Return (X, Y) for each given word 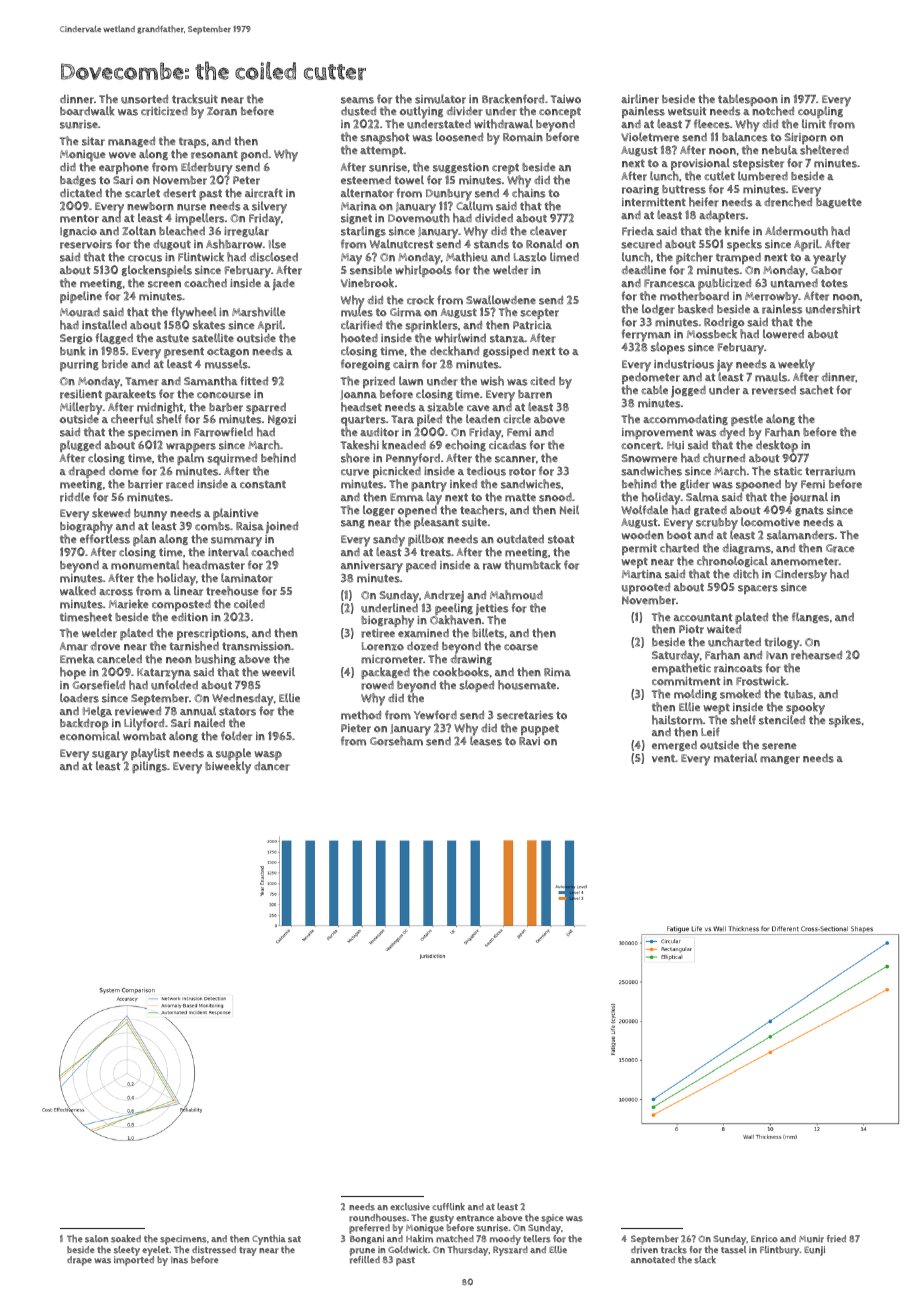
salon (97, 1239)
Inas (179, 1260)
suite (474, 522)
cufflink (448, 1207)
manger (780, 760)
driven (644, 1250)
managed (131, 141)
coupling (820, 113)
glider (695, 484)
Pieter (356, 728)
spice (552, 1219)
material (735, 758)
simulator (440, 99)
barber (226, 407)
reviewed (138, 711)
